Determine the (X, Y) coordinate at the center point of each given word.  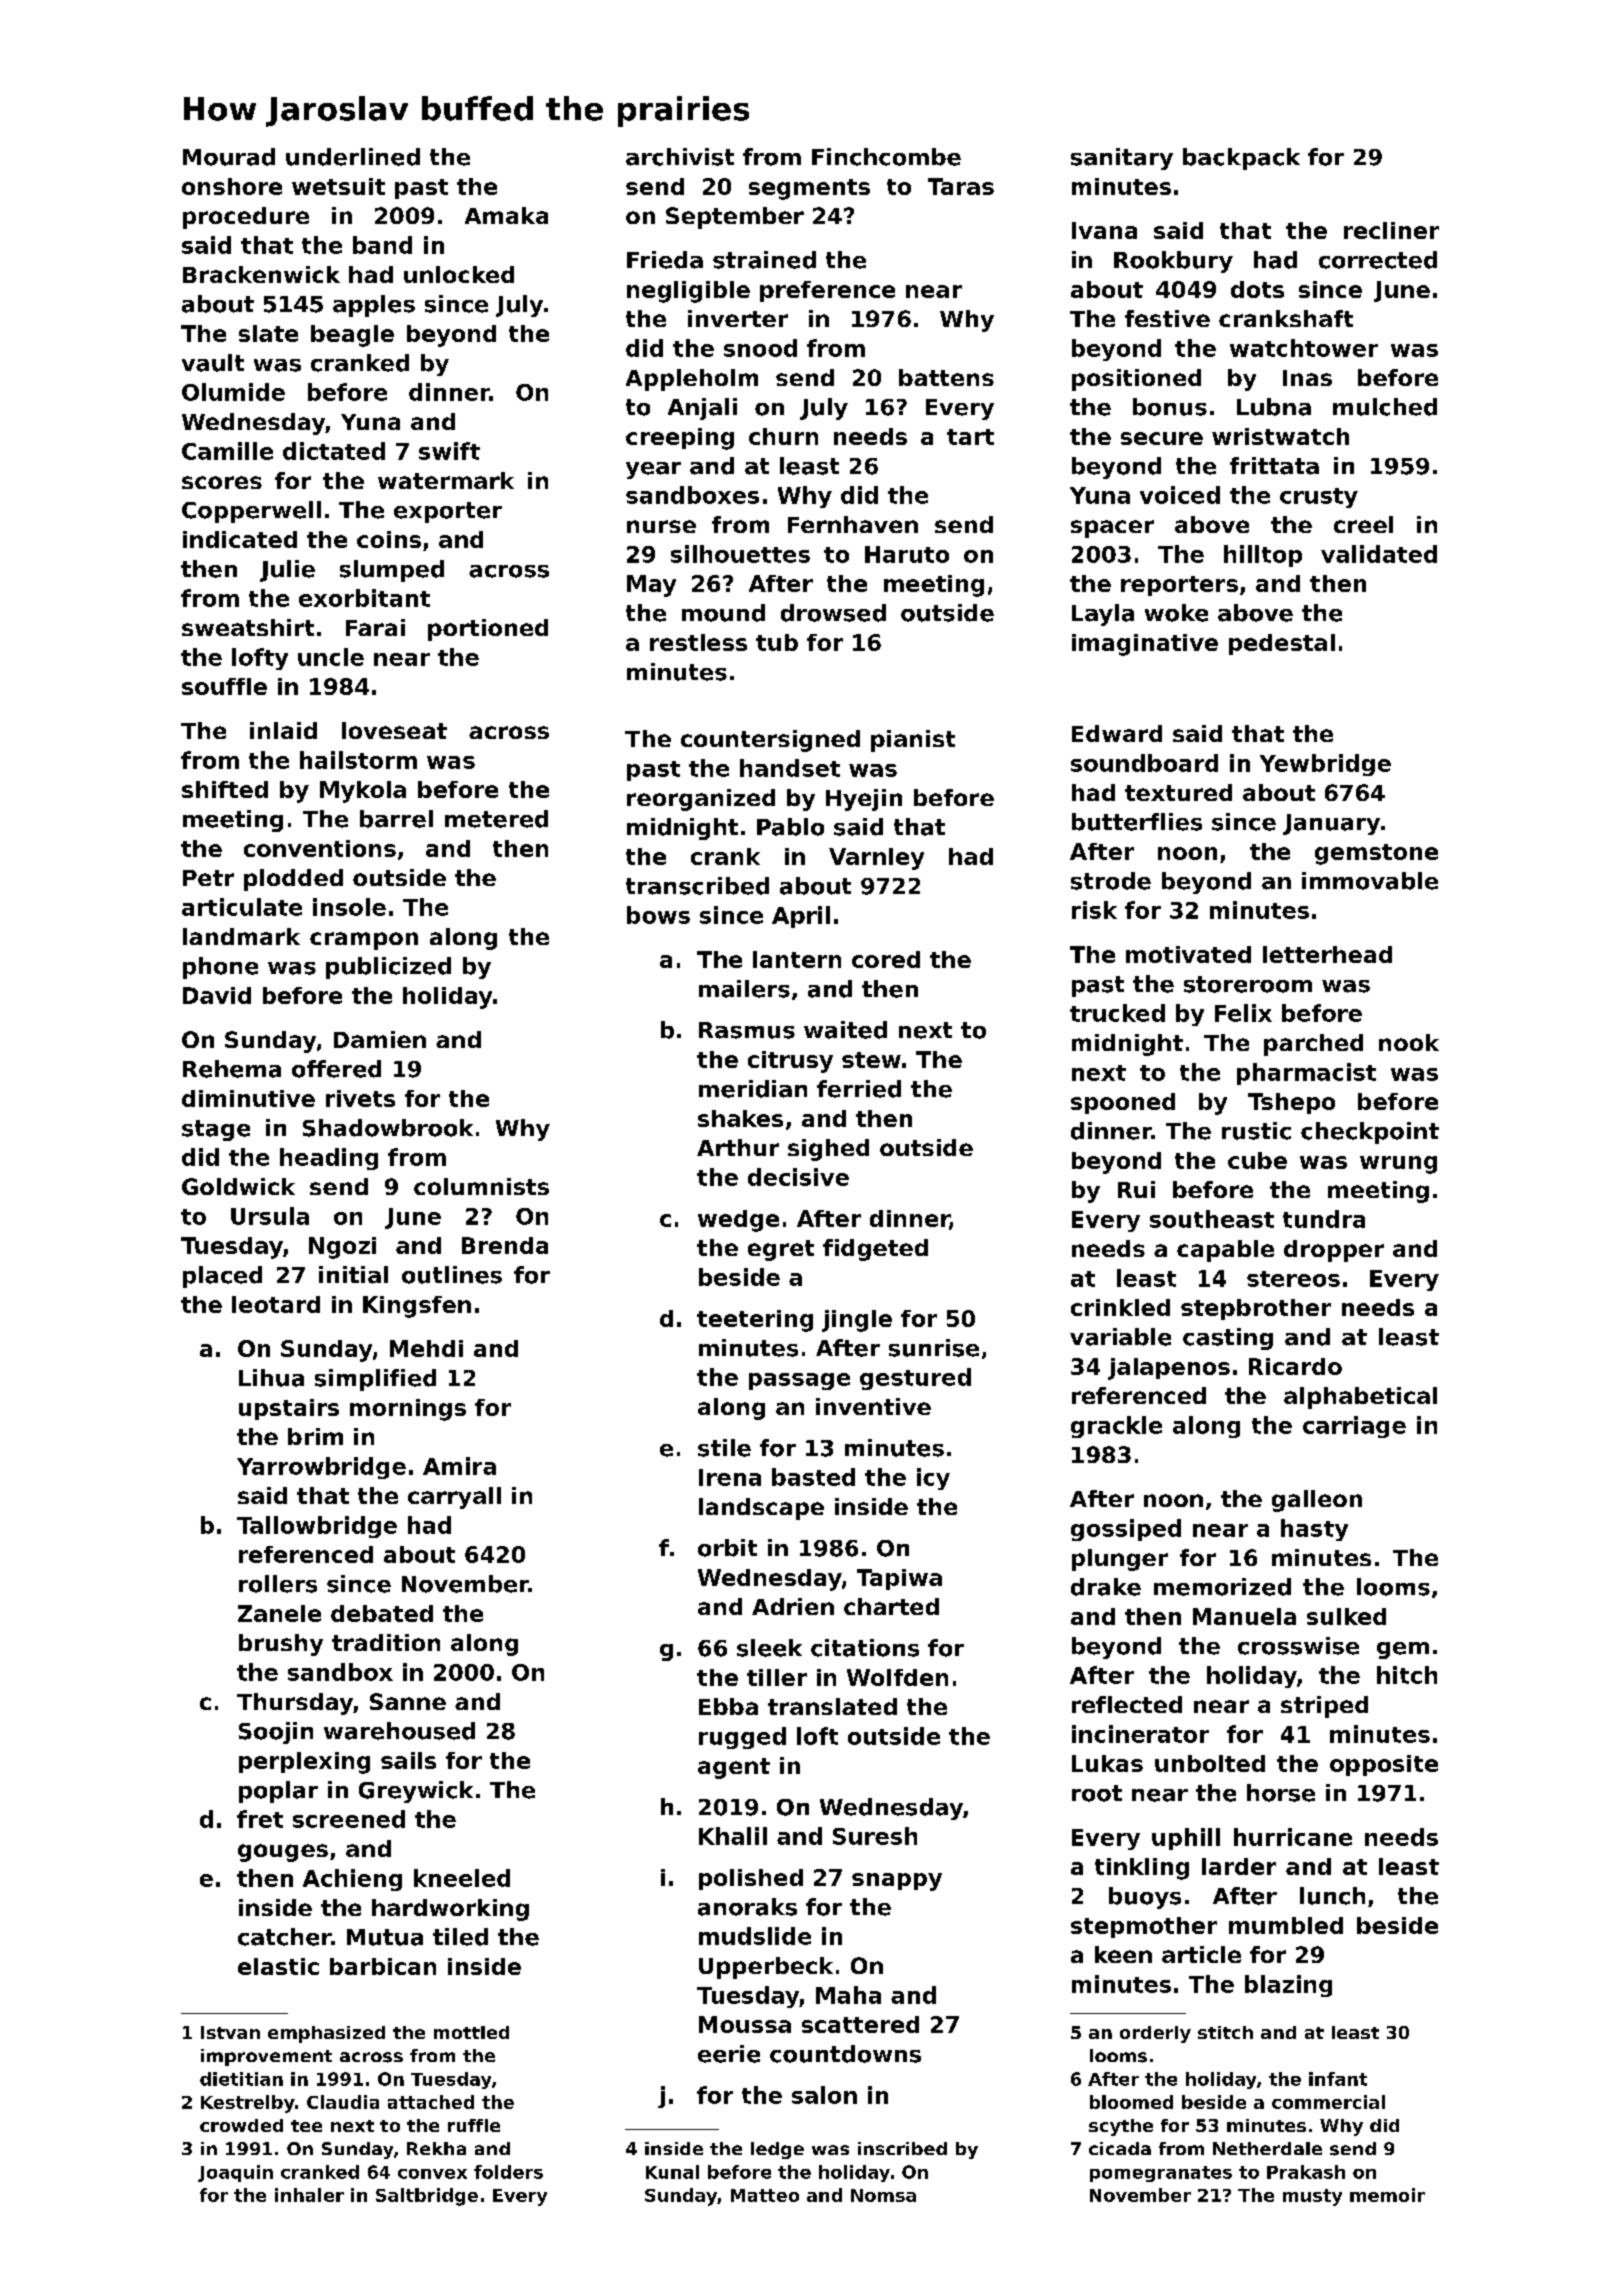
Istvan (230, 2032)
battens (946, 377)
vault (213, 363)
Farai (375, 627)
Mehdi (426, 1348)
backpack (1241, 159)
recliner (1391, 230)
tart (970, 437)
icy (933, 1479)
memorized (1222, 1587)
